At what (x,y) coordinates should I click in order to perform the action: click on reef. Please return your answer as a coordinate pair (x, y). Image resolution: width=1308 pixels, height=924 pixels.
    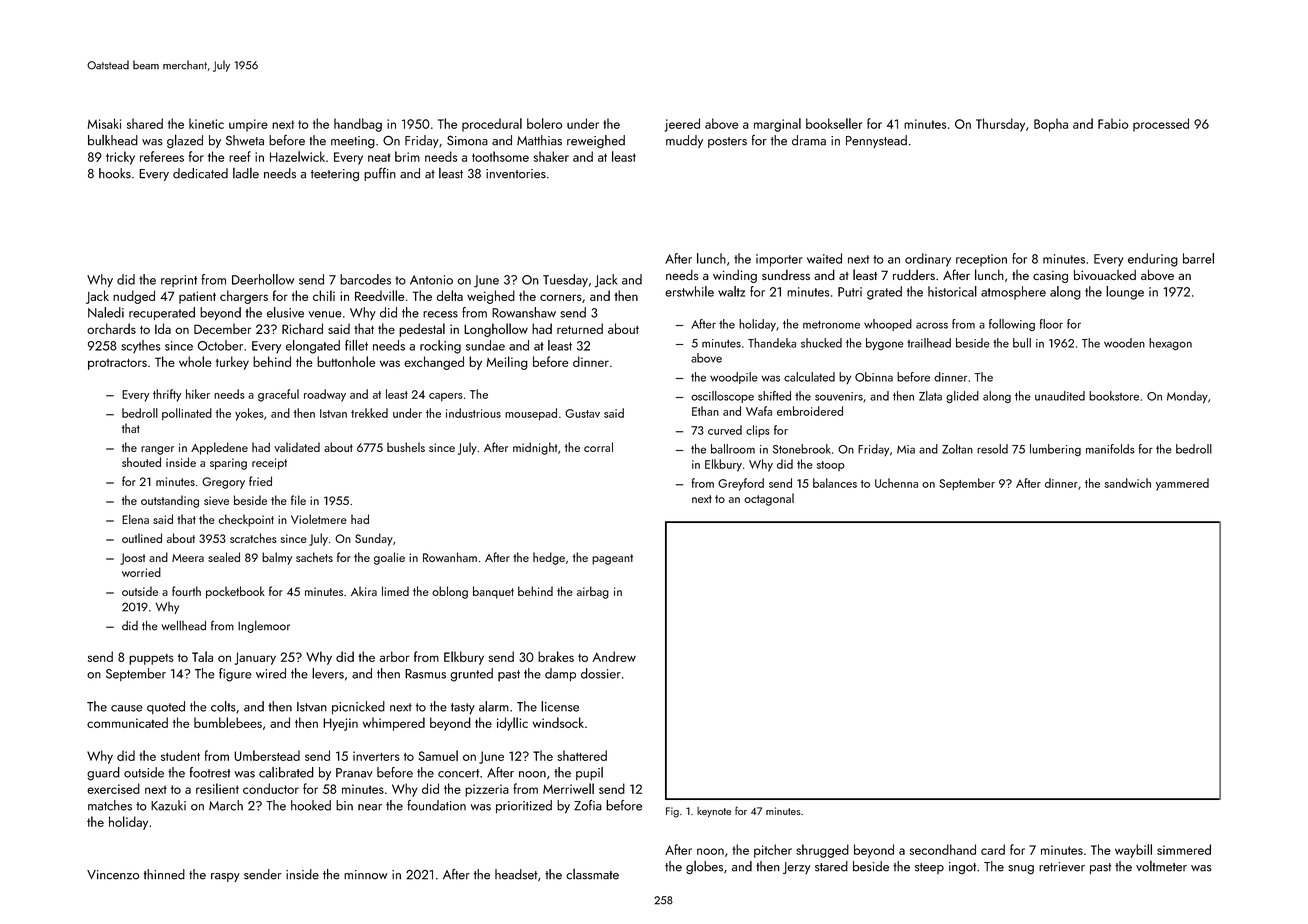
    Looking at the image, I should click on (240, 156).
